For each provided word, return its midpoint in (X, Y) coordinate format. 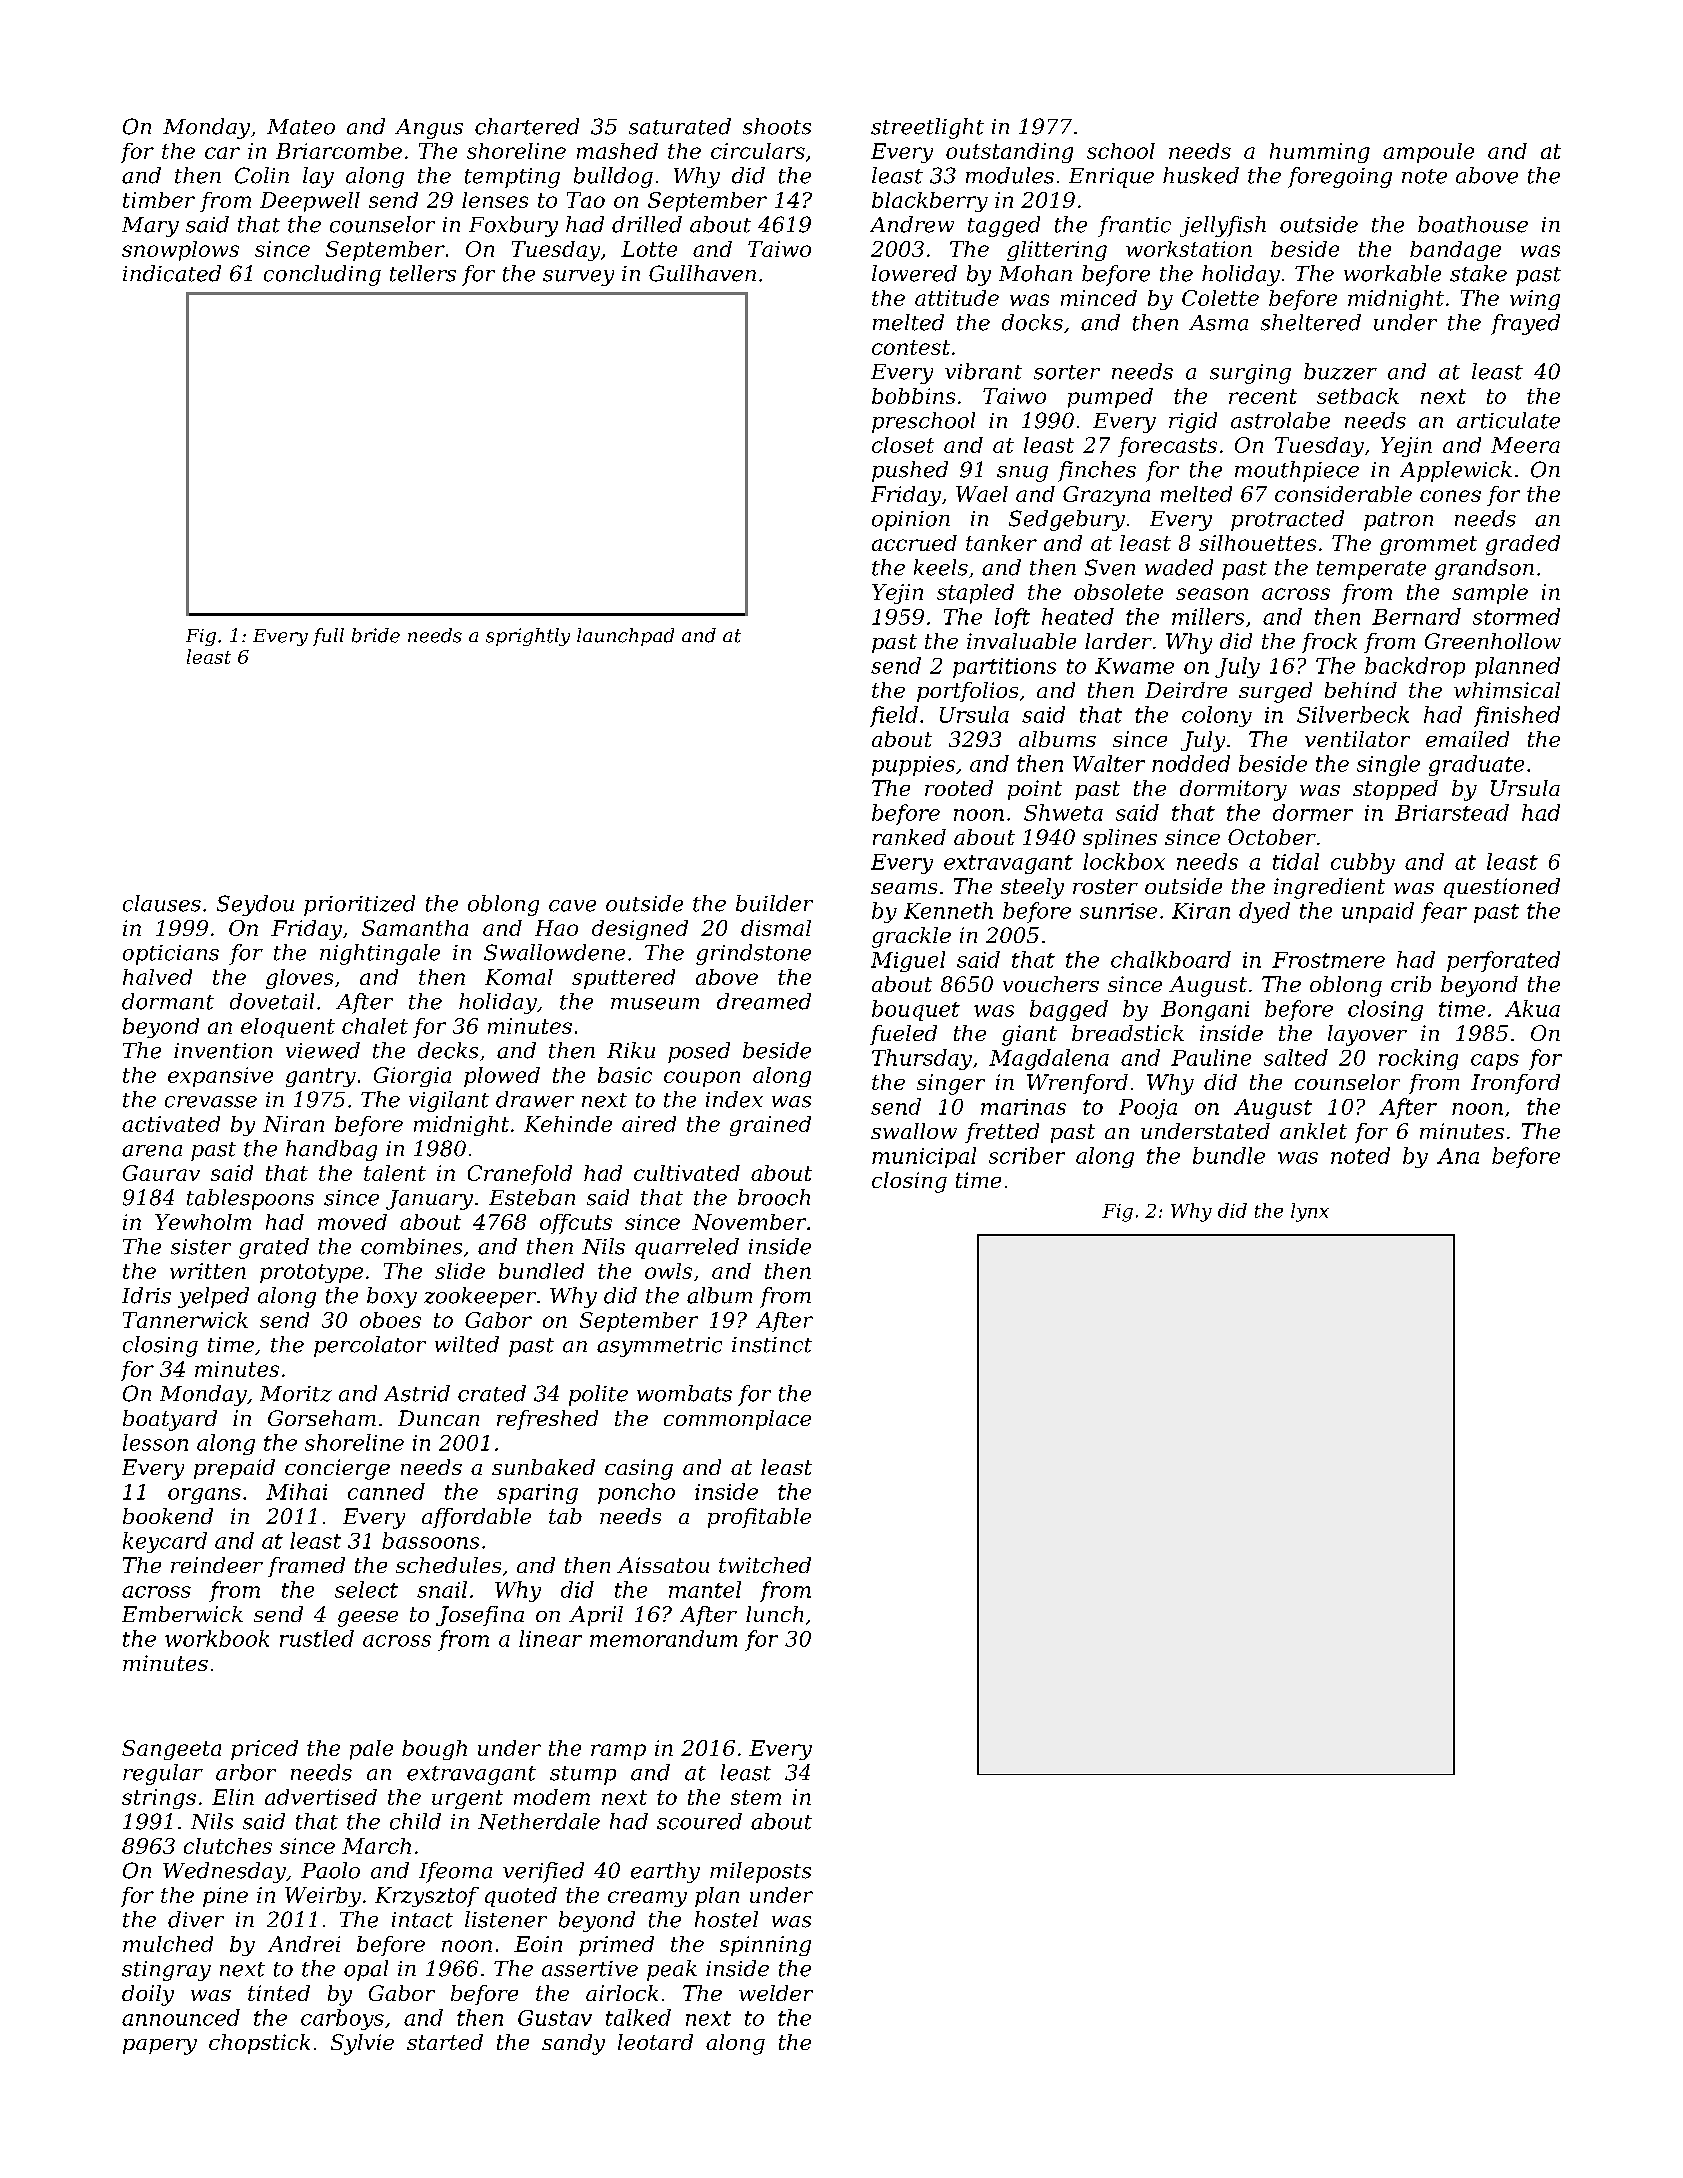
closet (903, 445)
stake (1478, 273)
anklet (1313, 1131)
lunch (774, 1614)
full (328, 637)
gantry (321, 1077)
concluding (322, 275)
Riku (631, 1050)
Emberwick (182, 1614)
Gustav (555, 2018)
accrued (914, 543)
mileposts (760, 1872)
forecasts (1167, 447)
